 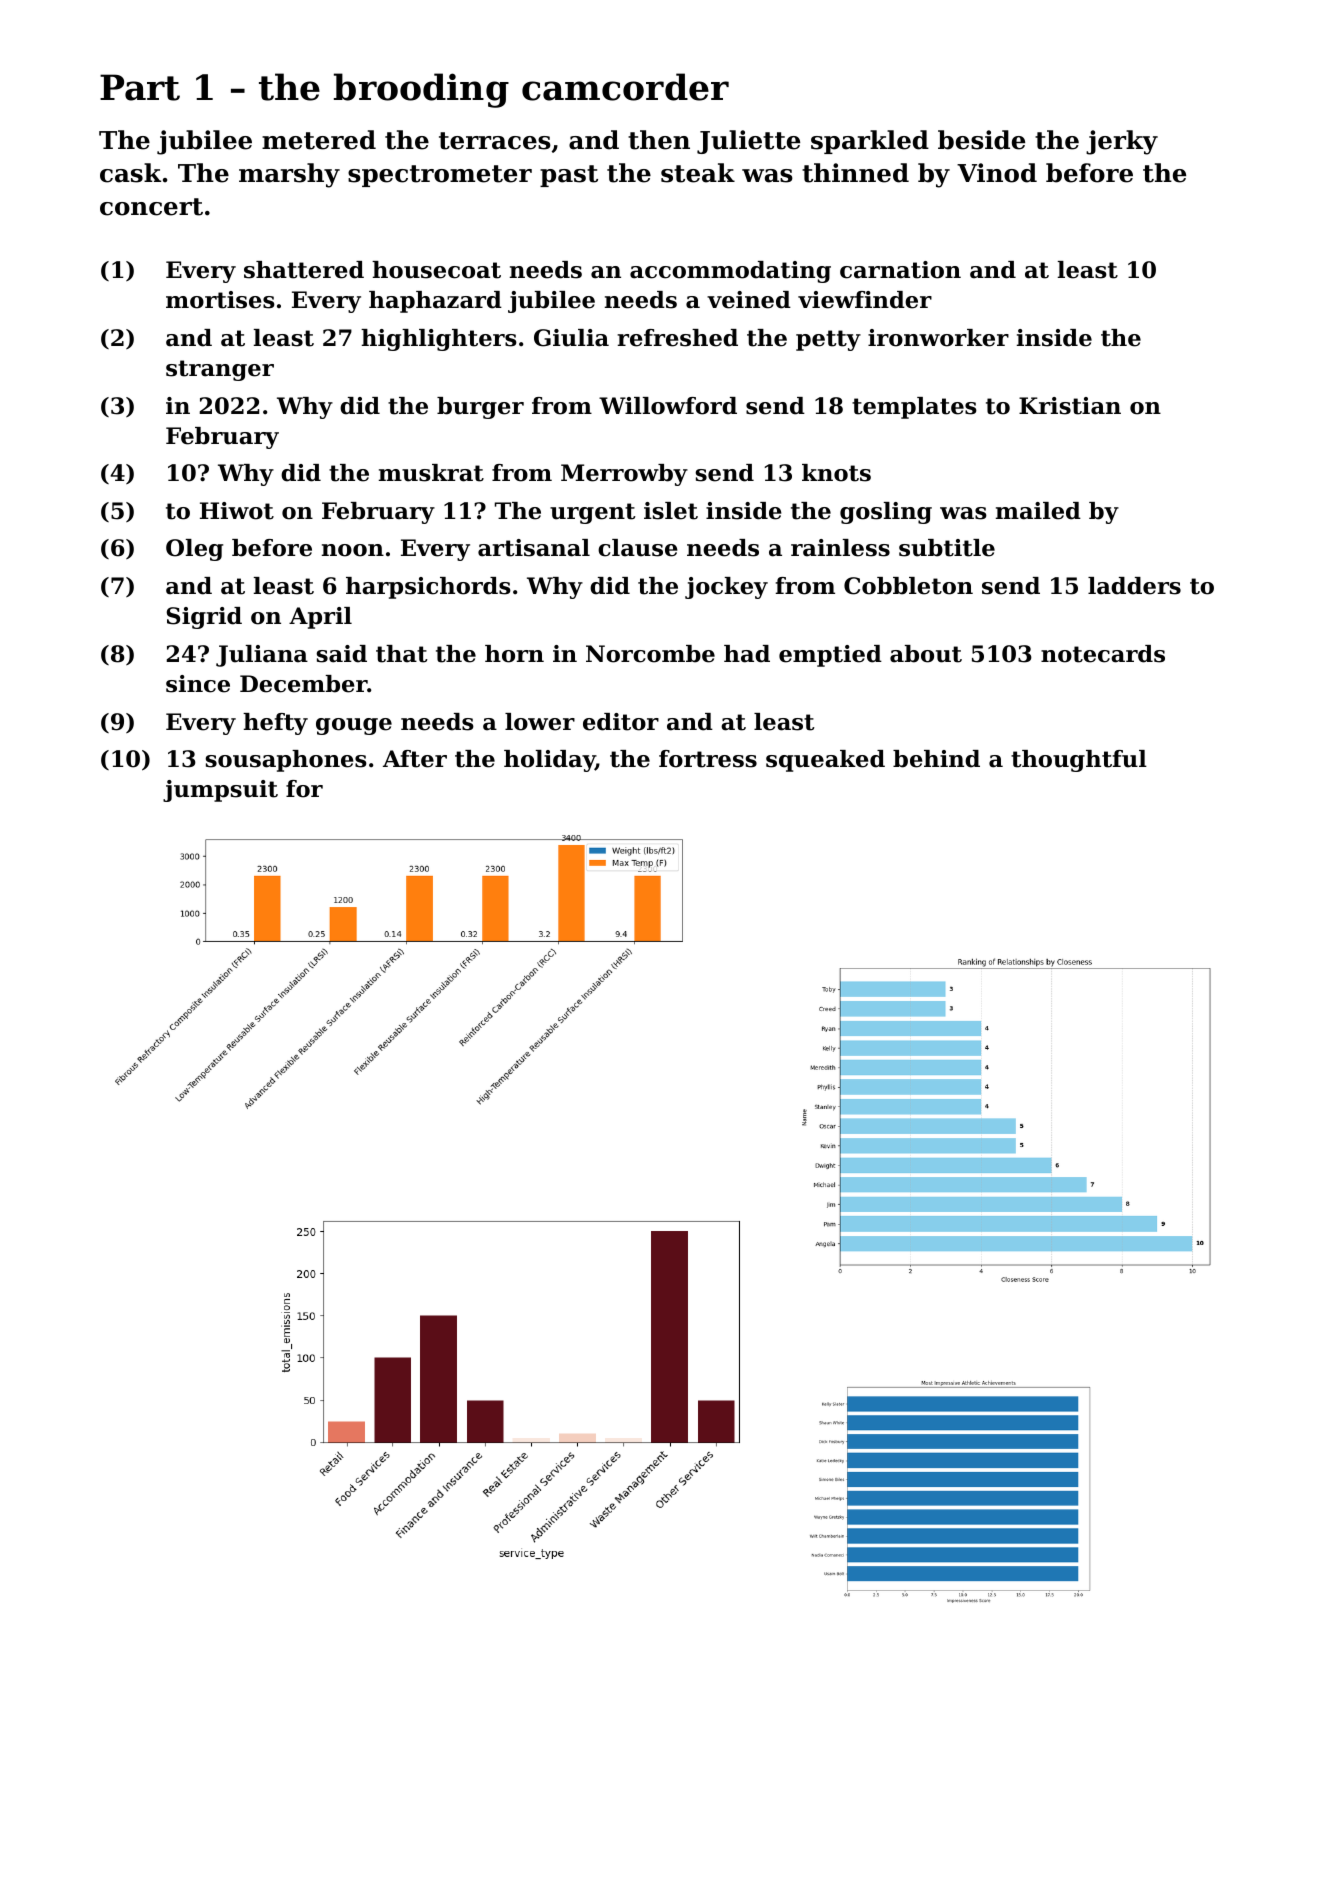 What do you see at coordinates (571, 338) in the document?
I see `Giulia` at bounding box center [571, 338].
